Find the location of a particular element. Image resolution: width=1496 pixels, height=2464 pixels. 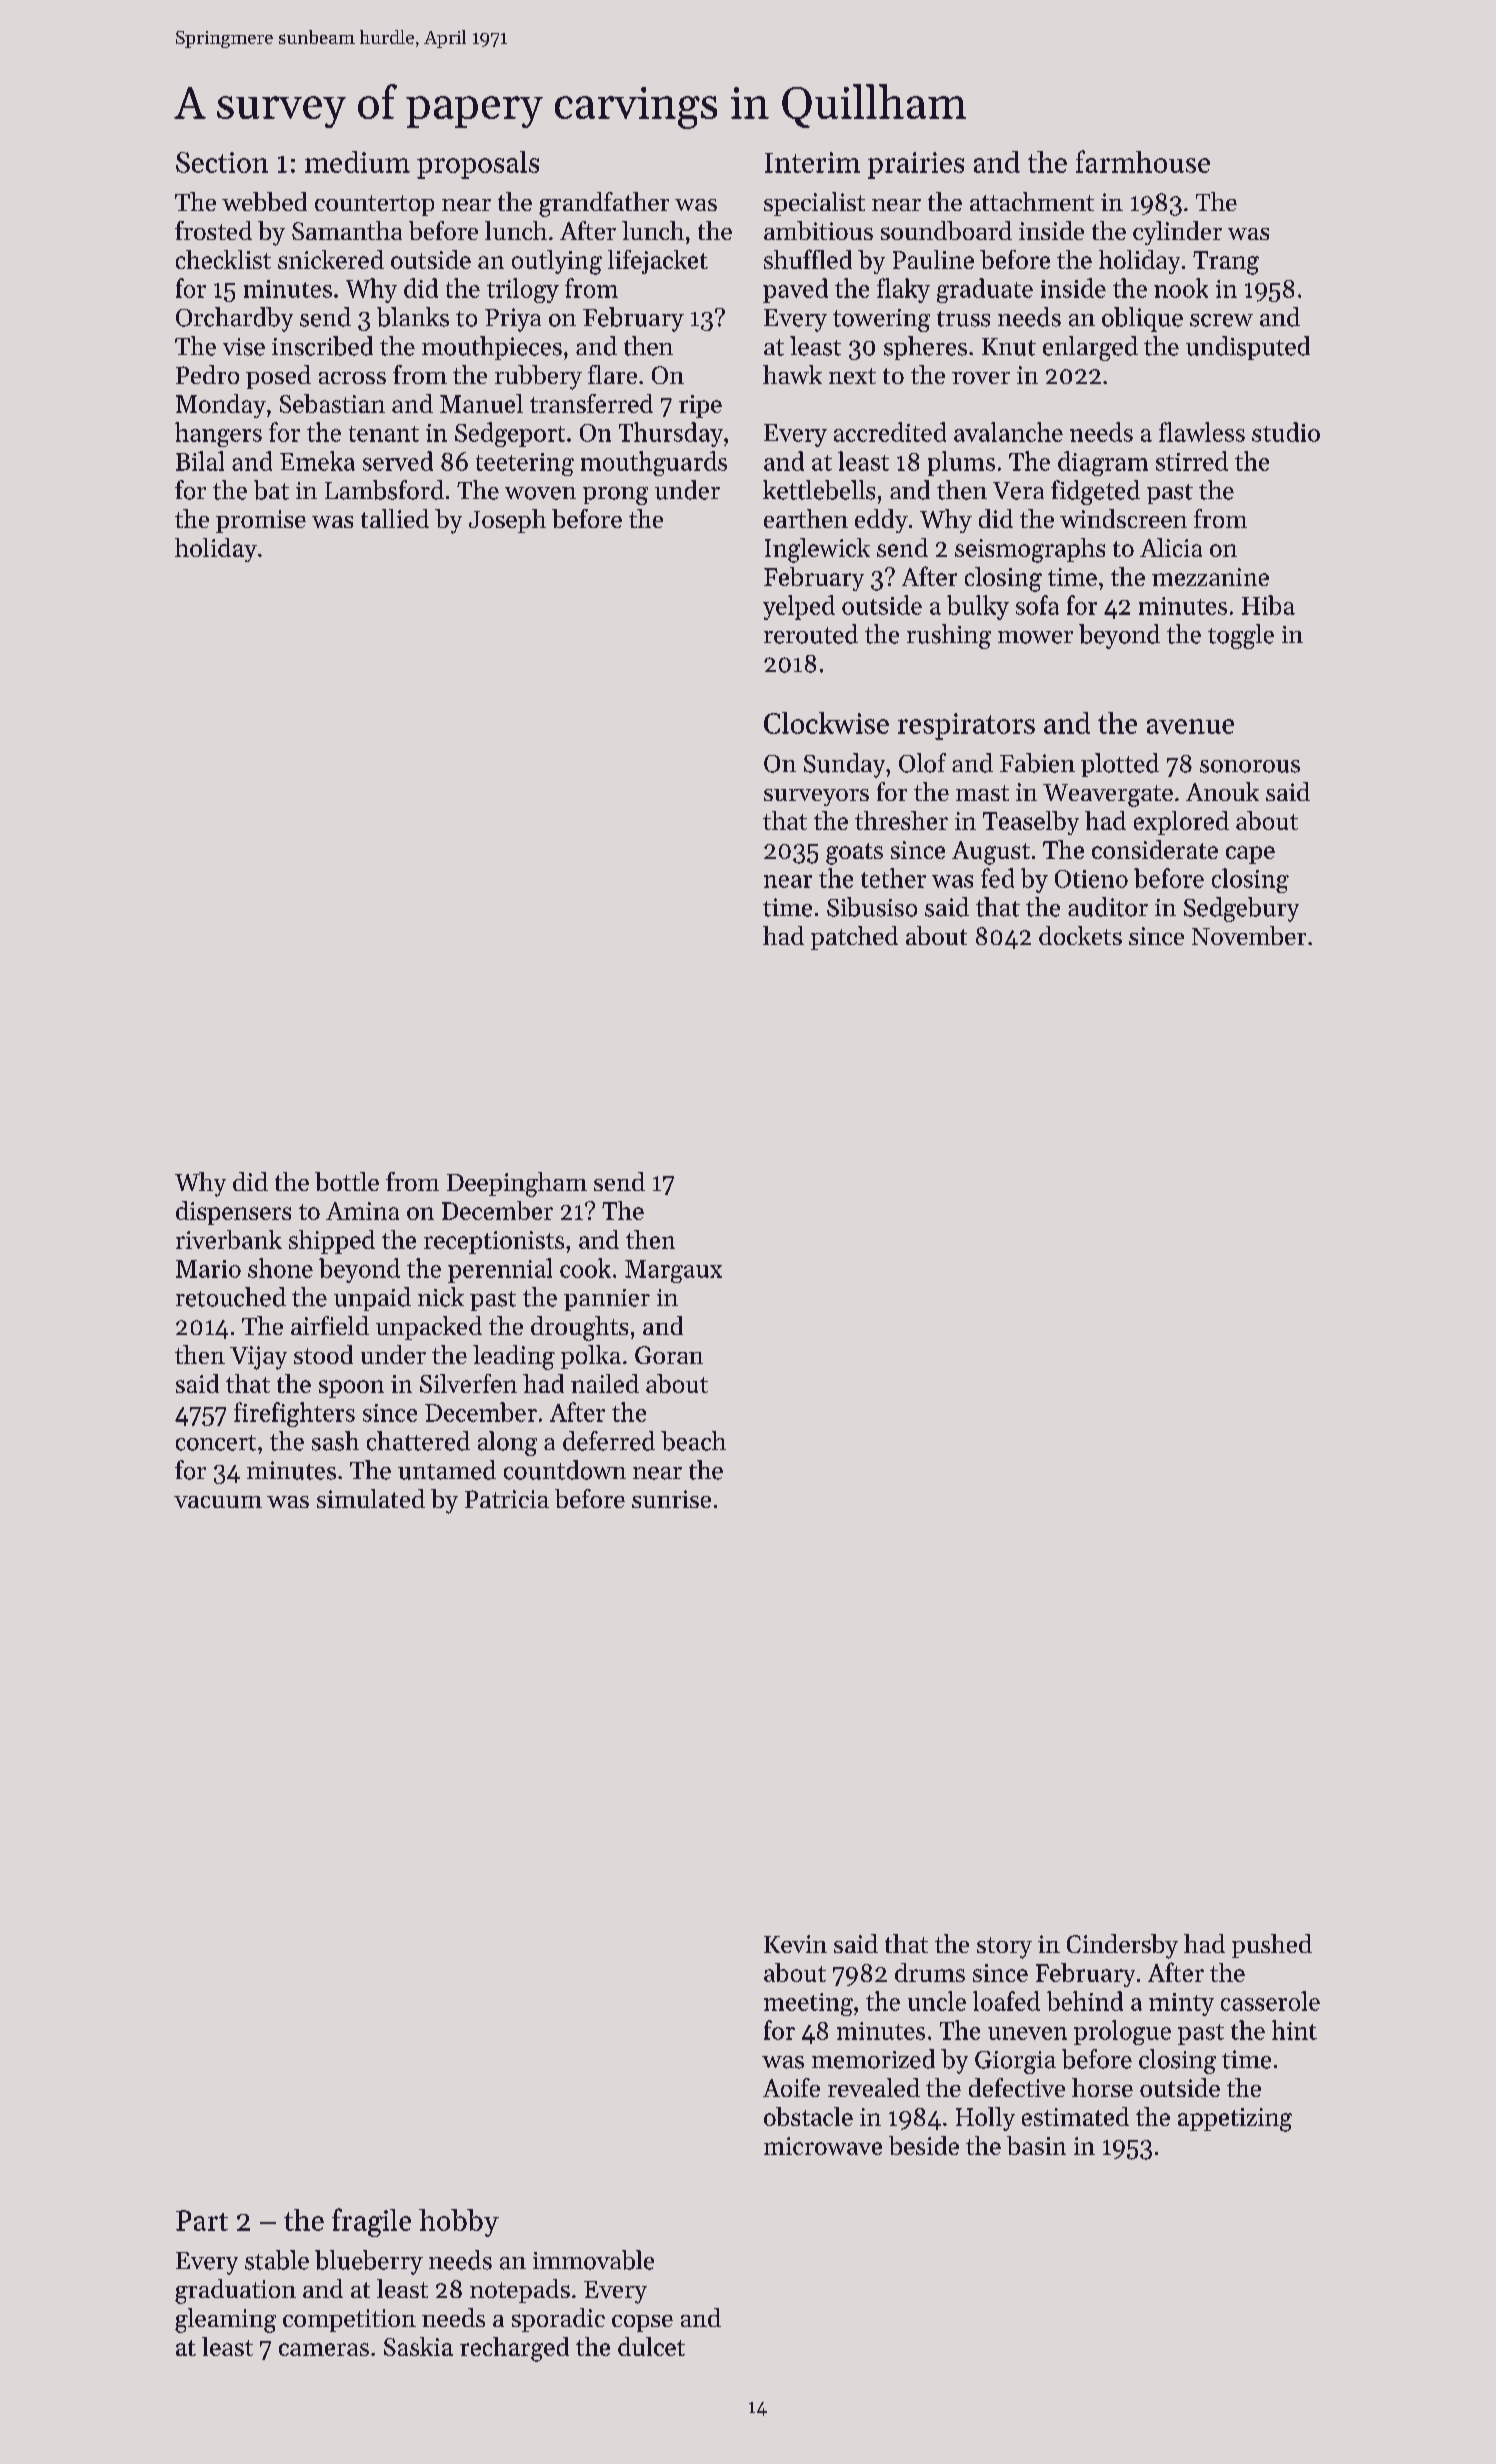

gleaming is located at coordinates (225, 2320).
